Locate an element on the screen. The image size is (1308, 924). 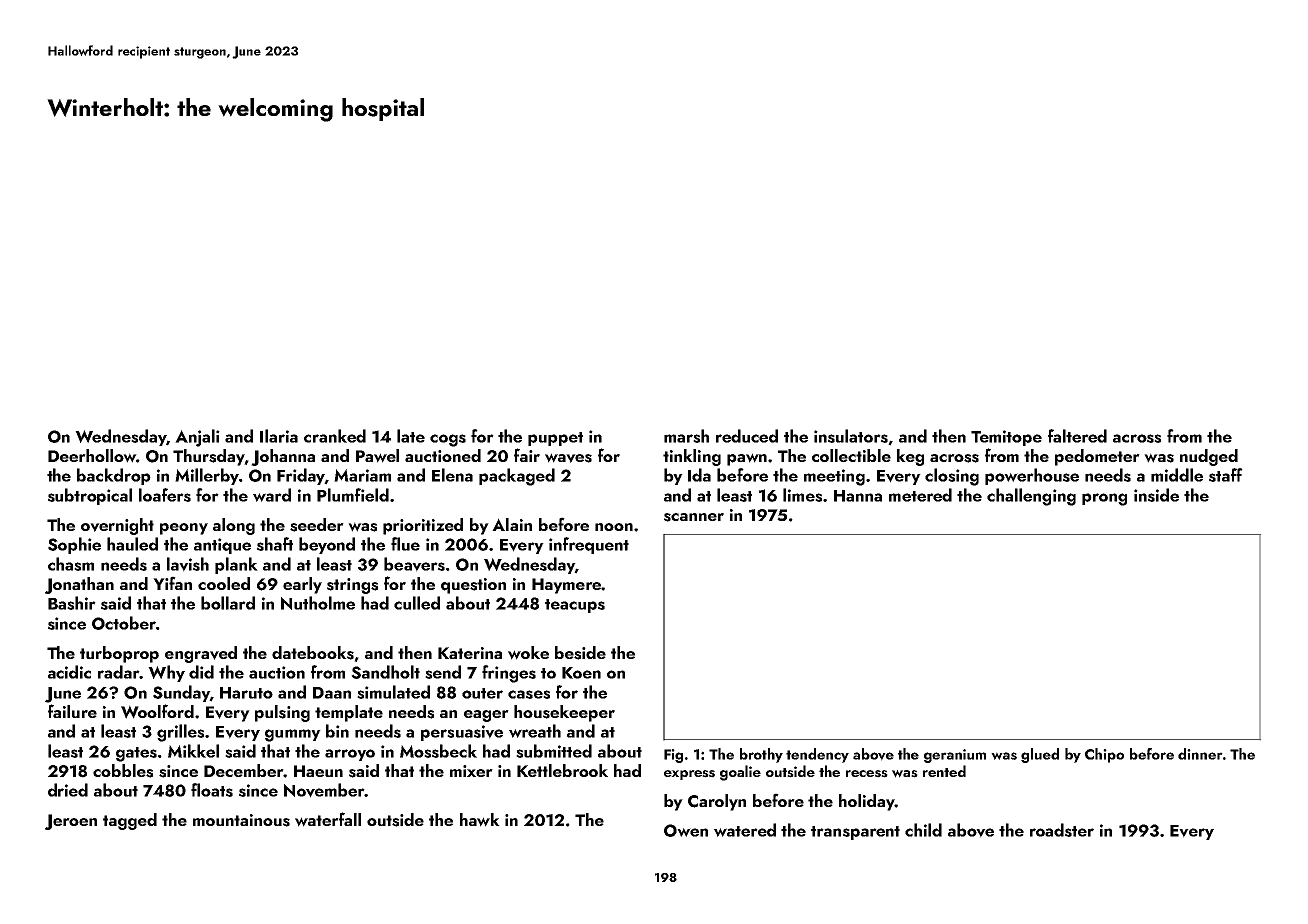
mountainous is located at coordinates (241, 820).
